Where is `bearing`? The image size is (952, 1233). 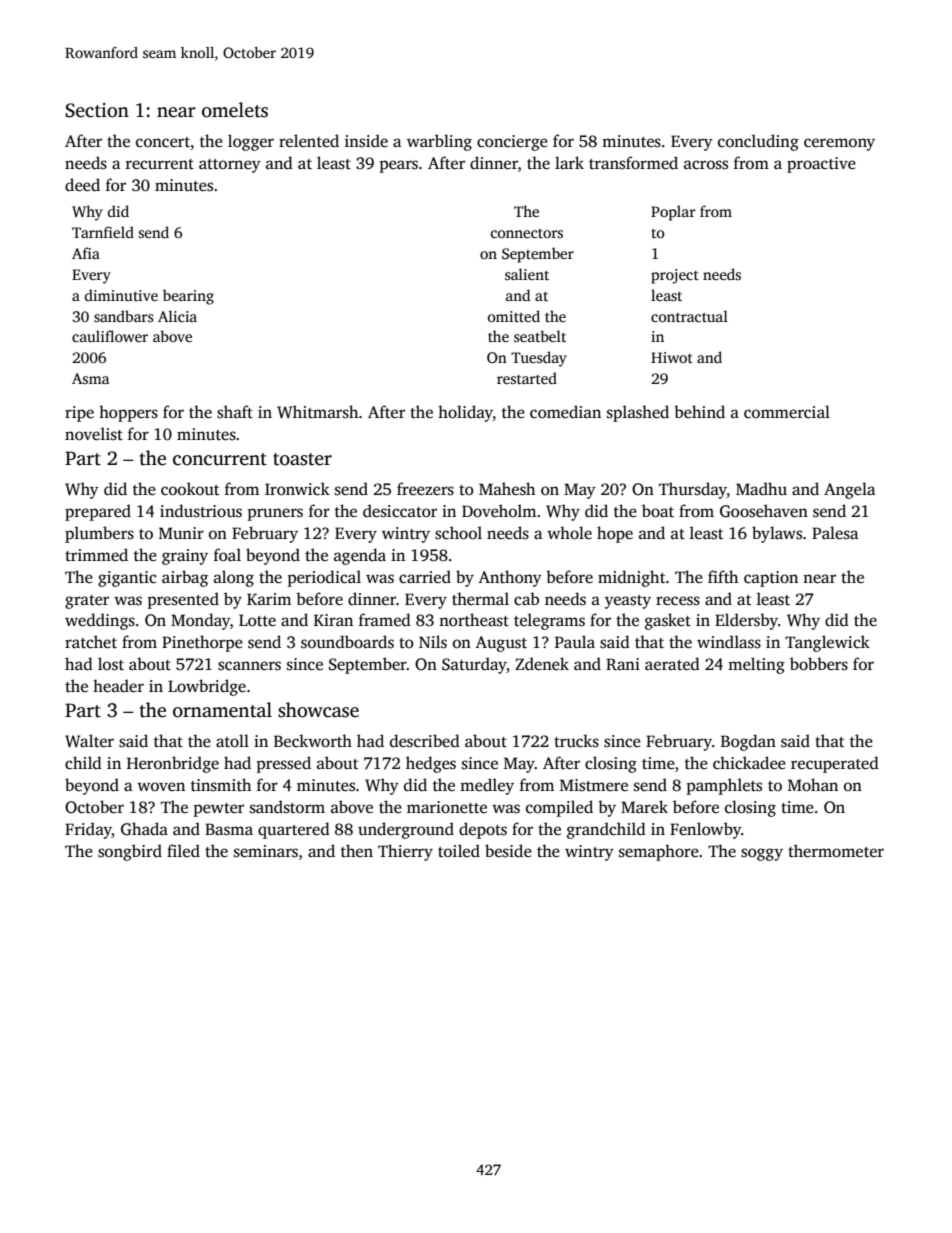
bearing is located at coordinates (188, 297).
